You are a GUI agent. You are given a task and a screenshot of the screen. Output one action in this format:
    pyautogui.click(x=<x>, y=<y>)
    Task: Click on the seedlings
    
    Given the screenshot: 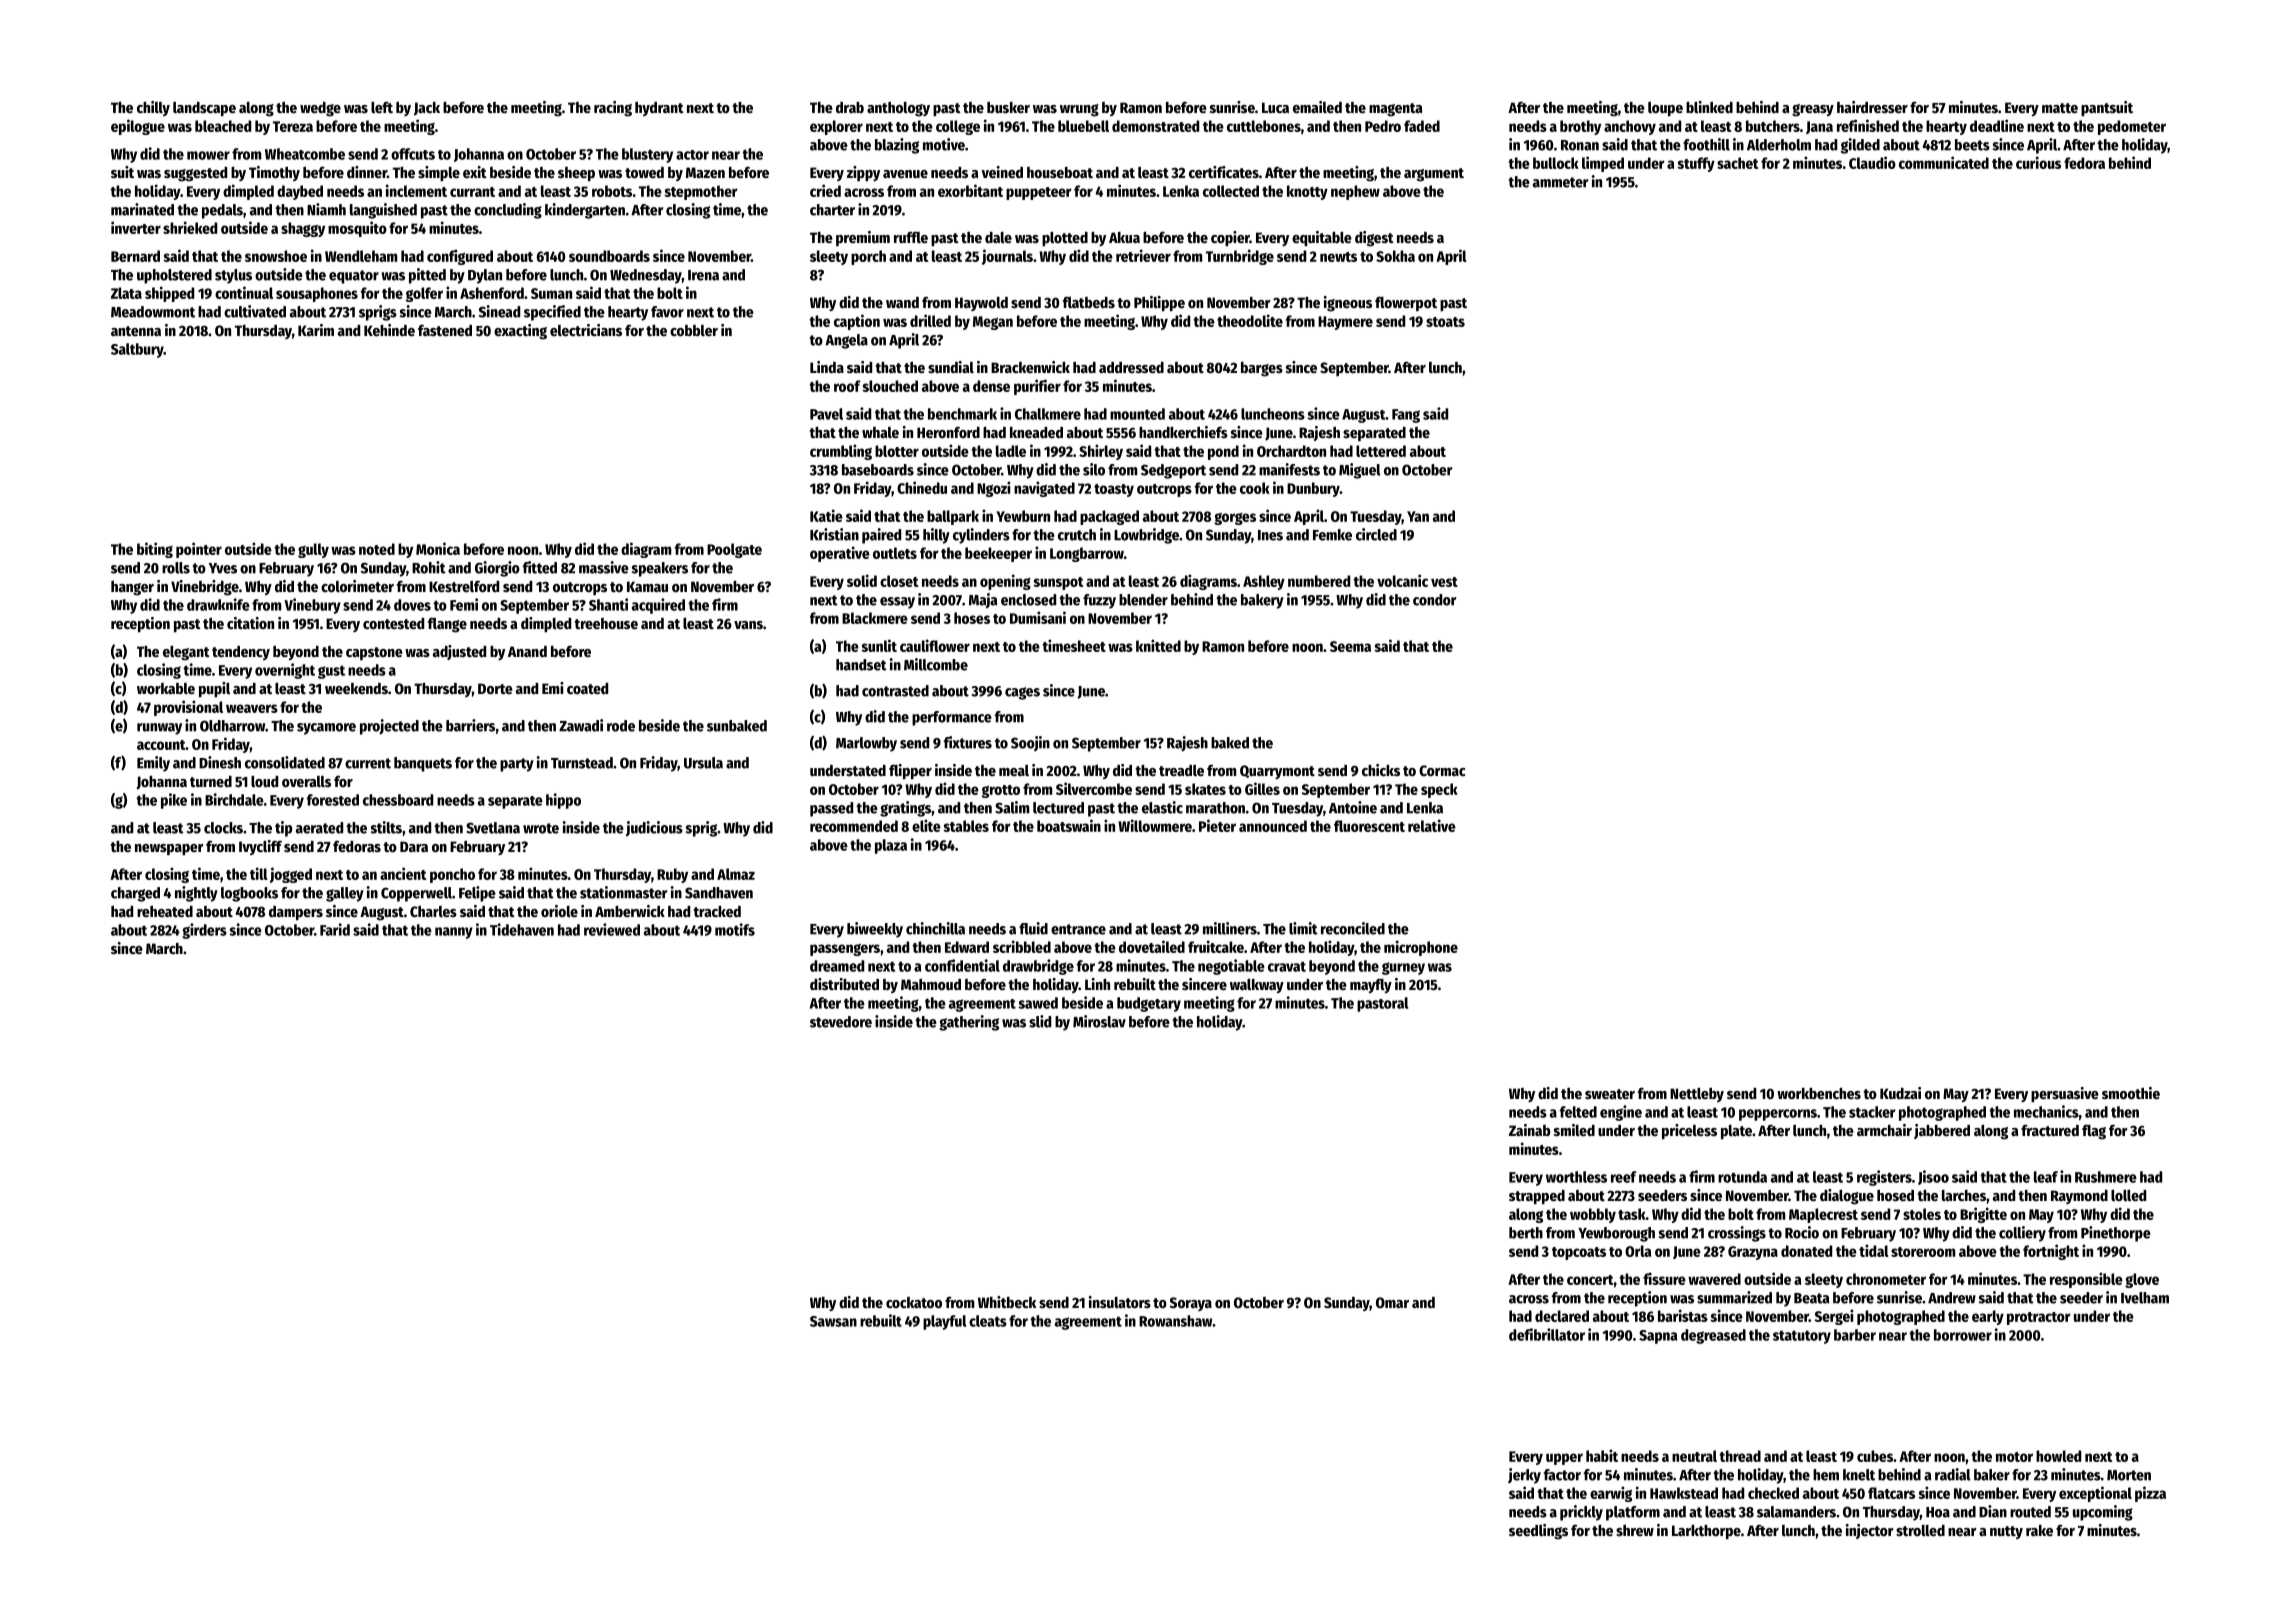 What is the action you would take?
    pyautogui.click(x=1538, y=1532)
